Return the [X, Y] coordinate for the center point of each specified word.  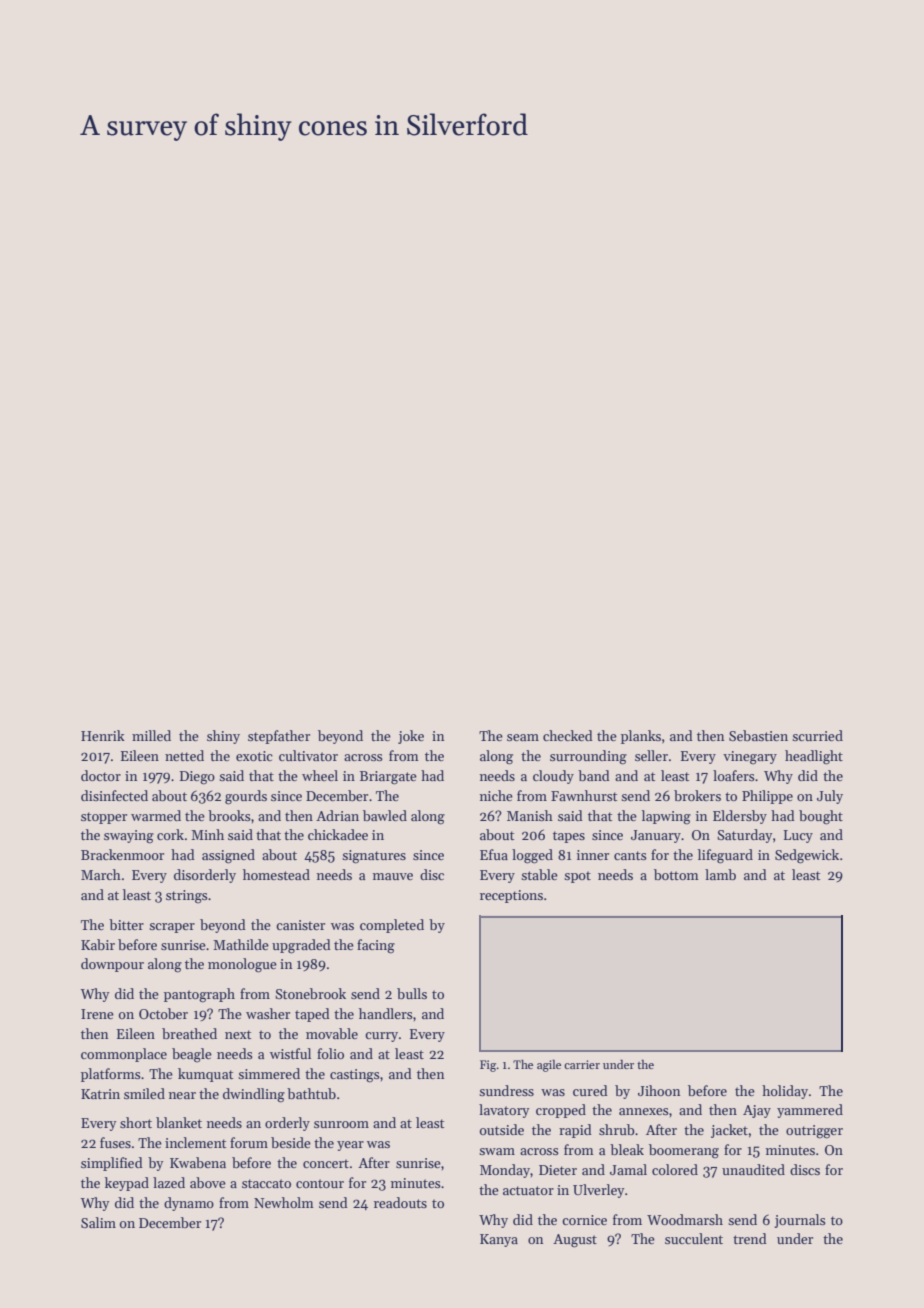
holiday [785, 1092]
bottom [676, 874]
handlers [386, 1013]
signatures [374, 857]
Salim [98, 1222]
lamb [720, 874]
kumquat [205, 1075]
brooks [229, 815]
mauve [393, 876]
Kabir [98, 944]
